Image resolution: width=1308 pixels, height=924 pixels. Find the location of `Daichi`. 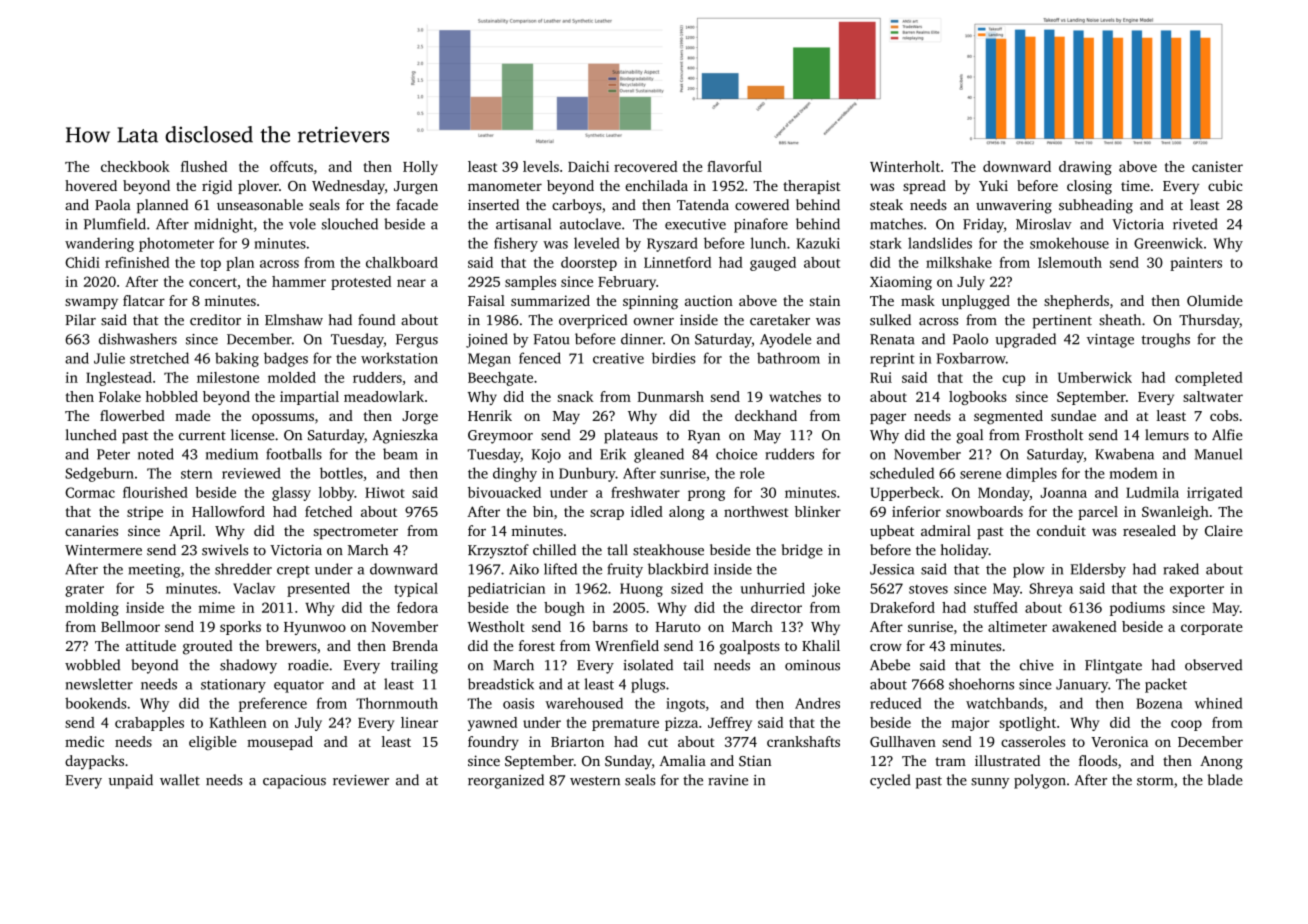

Daichi is located at coordinates (588, 166).
